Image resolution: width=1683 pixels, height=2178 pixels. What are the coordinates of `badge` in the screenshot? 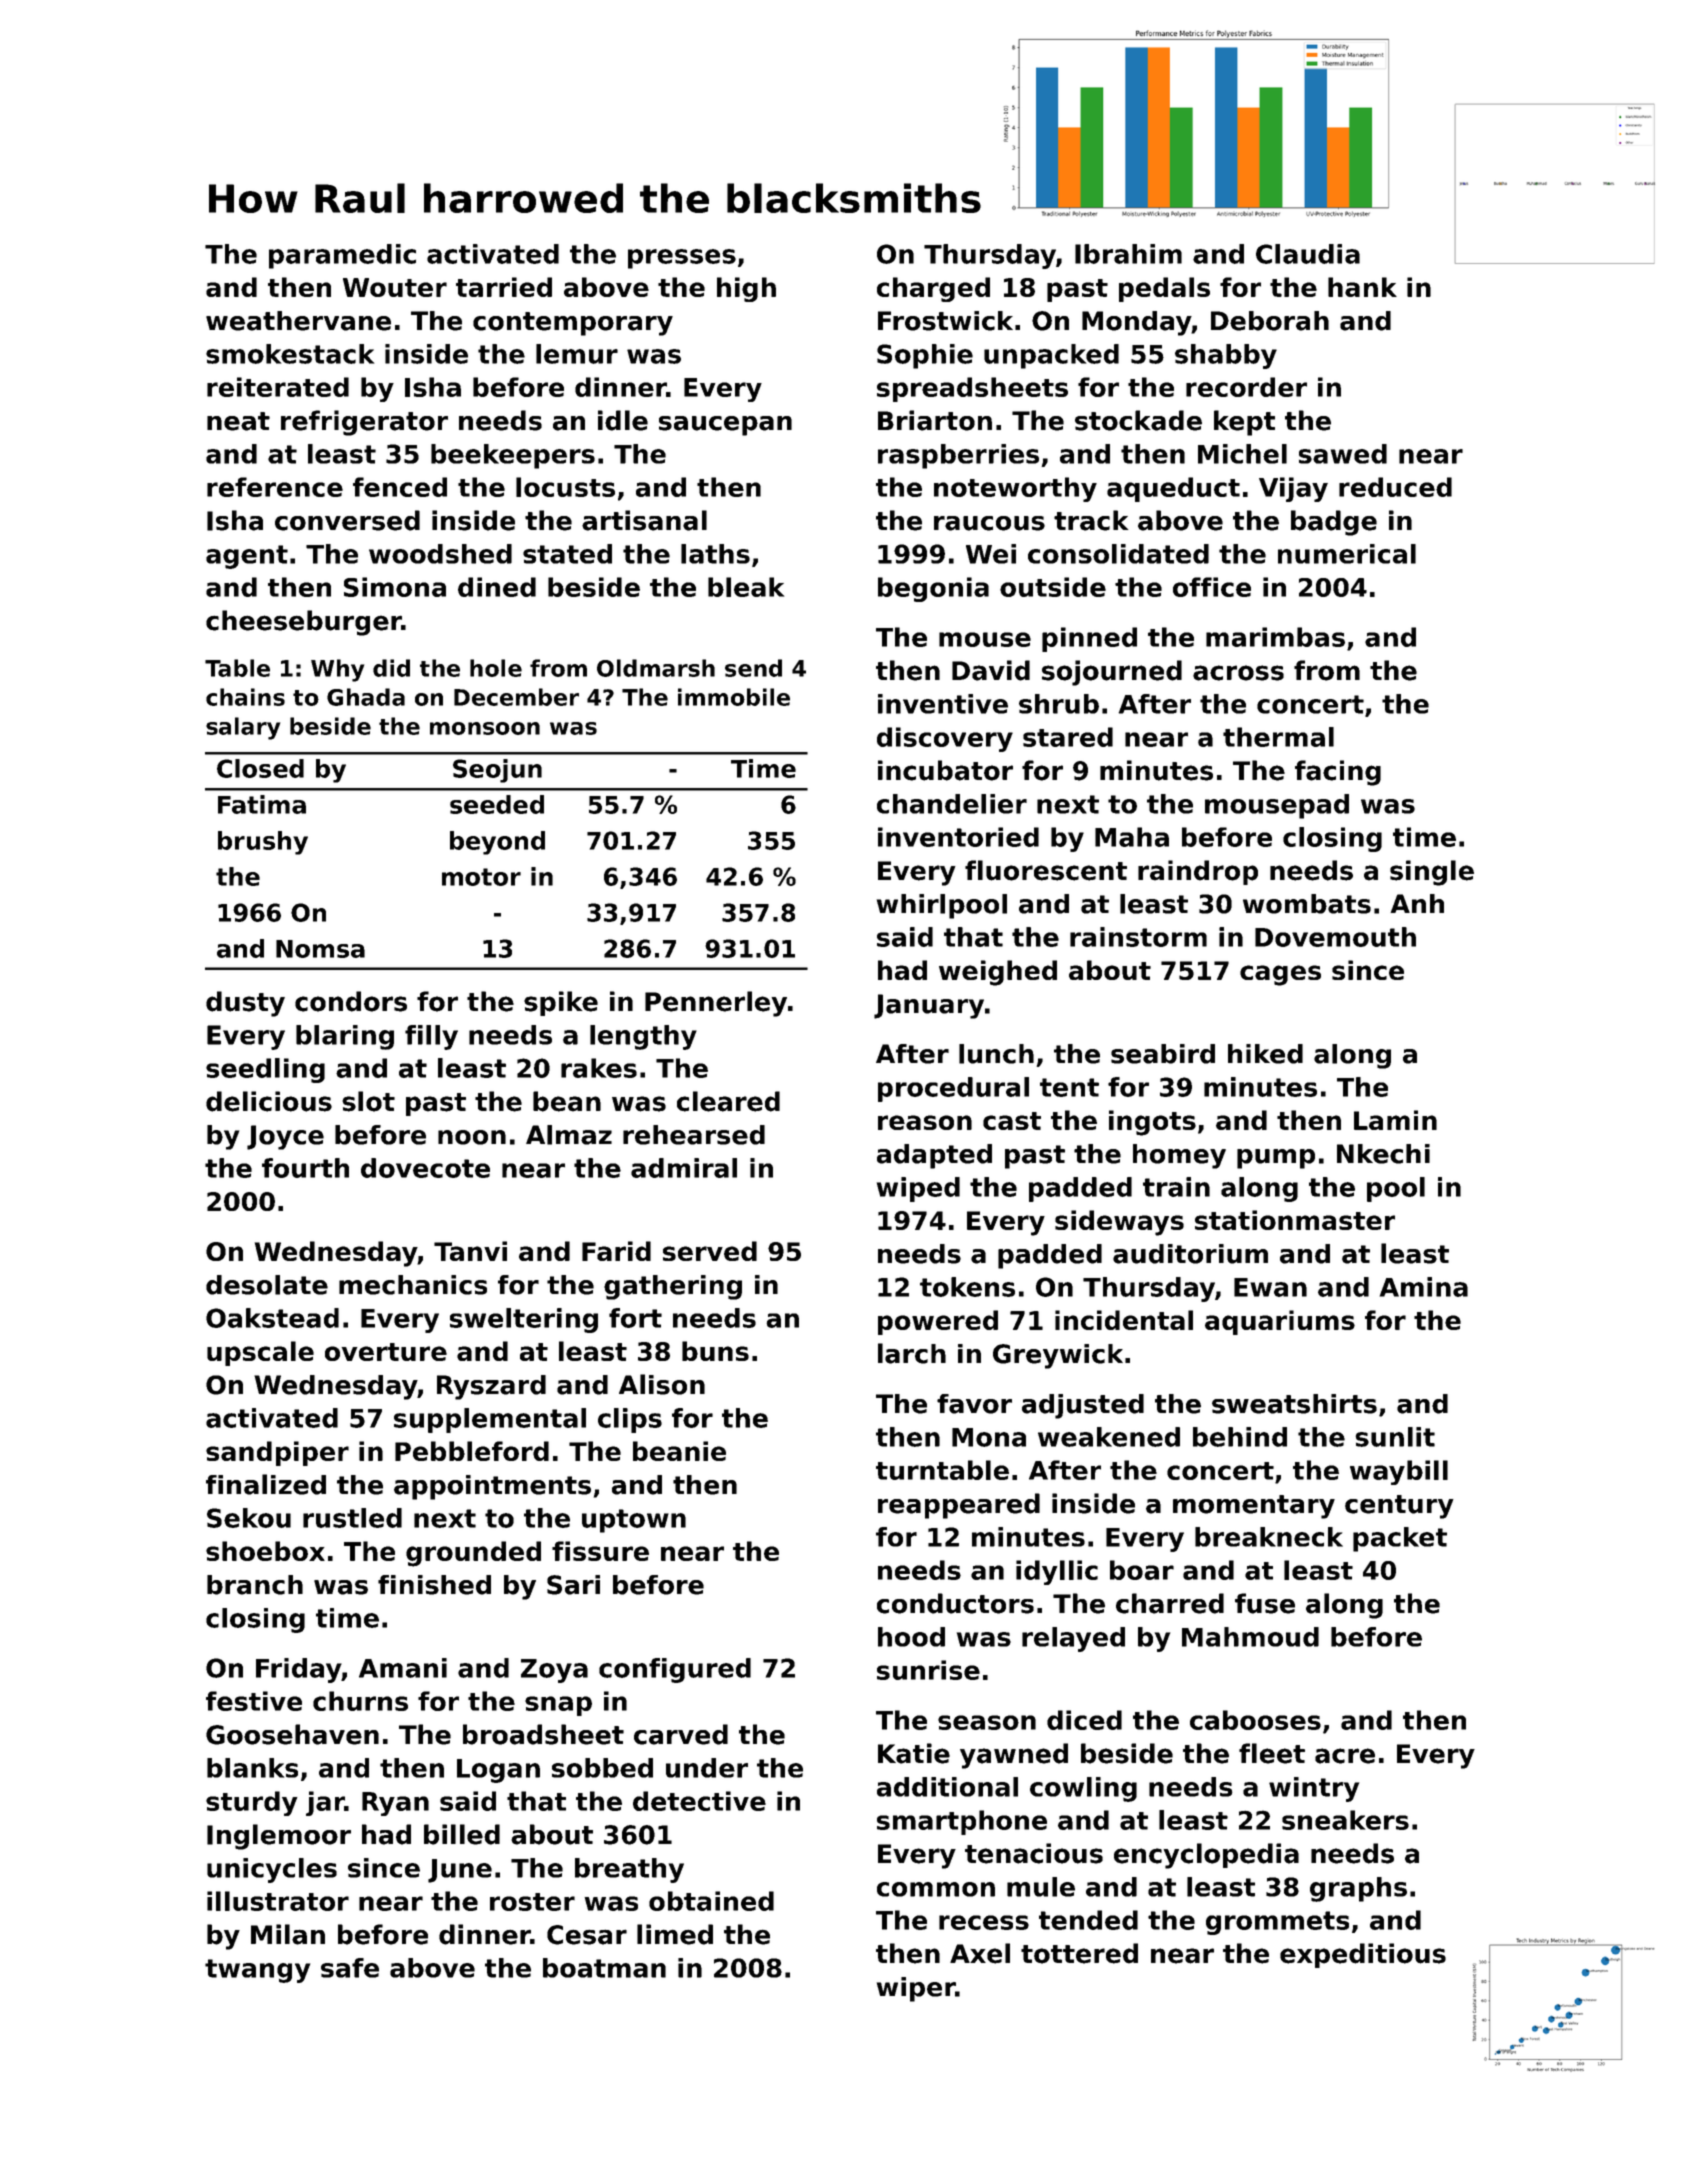 It's located at (1334, 523).
